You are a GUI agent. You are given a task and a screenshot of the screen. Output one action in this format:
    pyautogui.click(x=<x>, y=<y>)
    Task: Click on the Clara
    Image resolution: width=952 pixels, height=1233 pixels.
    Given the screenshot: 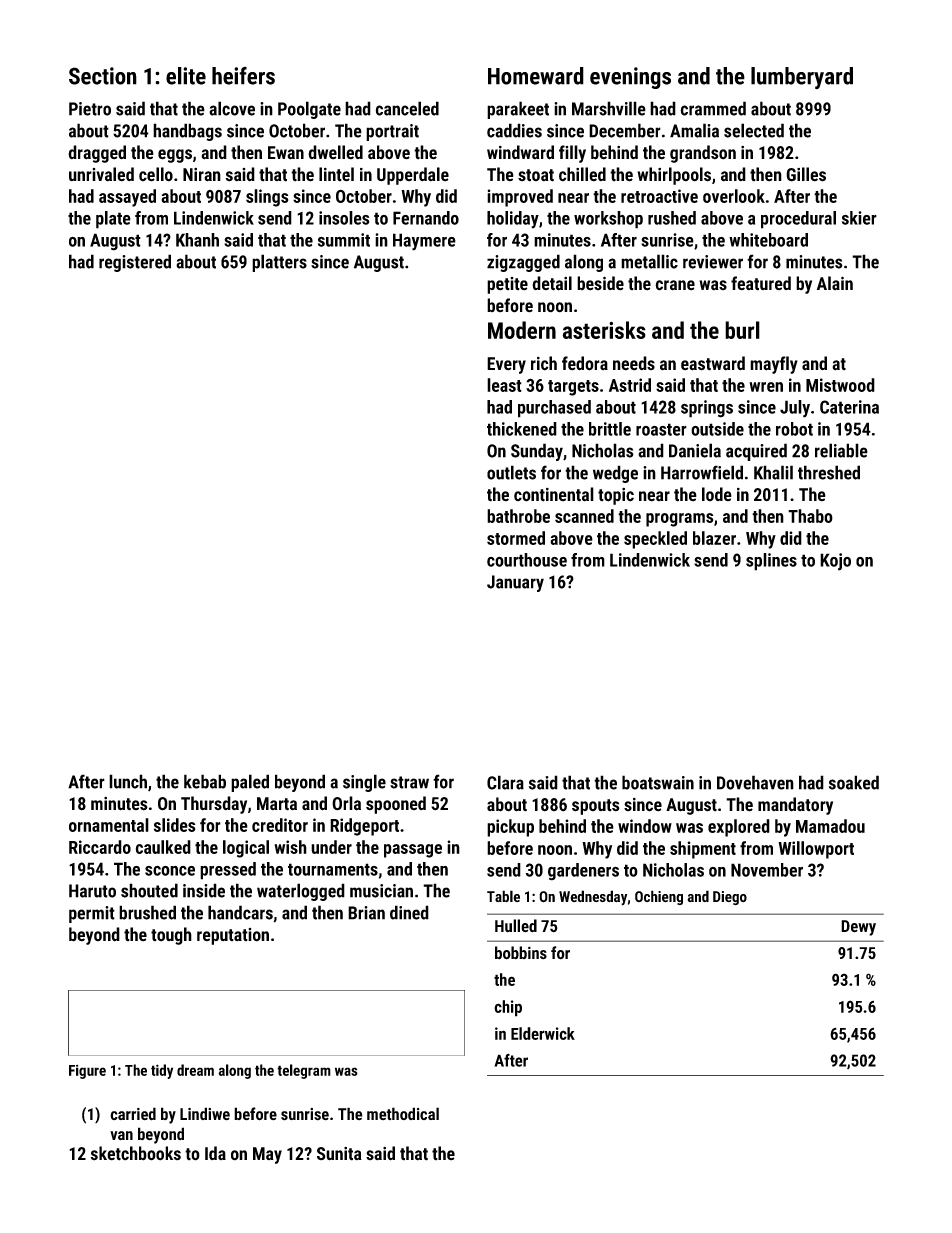 What is the action you would take?
    pyautogui.click(x=505, y=782)
